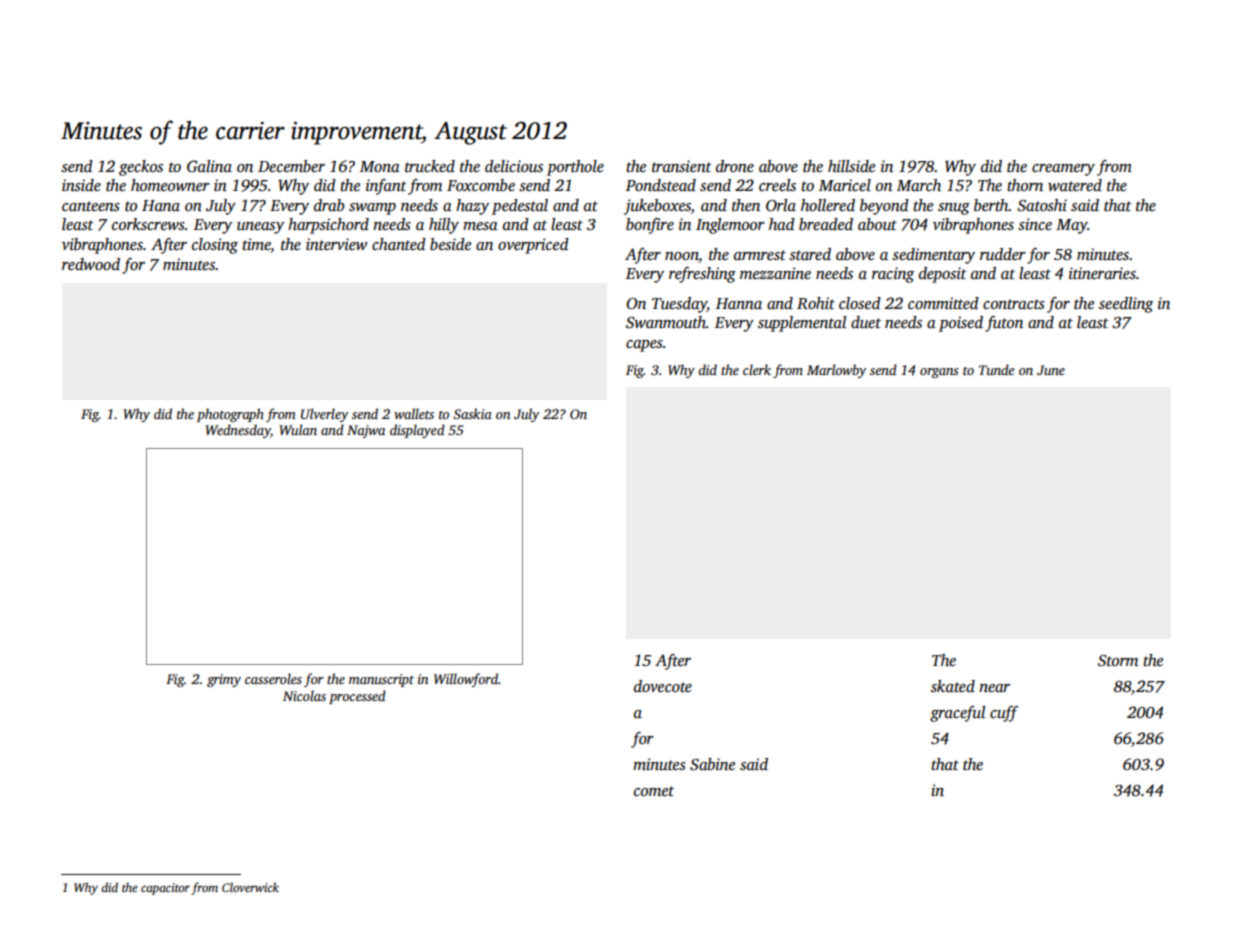  What do you see at coordinates (165, 889) in the document?
I see `capacitor` at bounding box center [165, 889].
